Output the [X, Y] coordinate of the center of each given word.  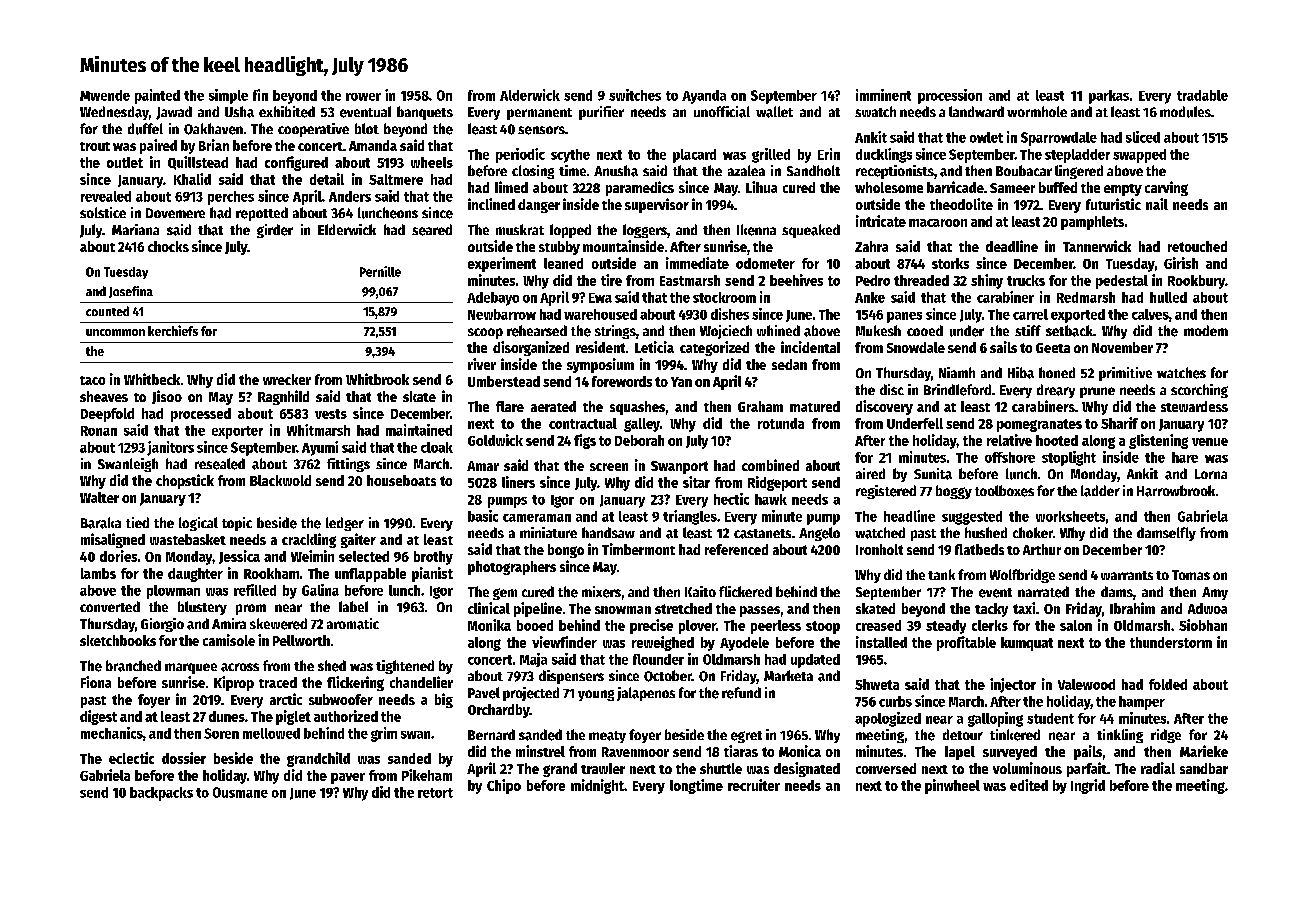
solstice [103, 212]
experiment [502, 264]
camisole [229, 640]
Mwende [105, 95]
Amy [1215, 593]
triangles [690, 517]
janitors [170, 448]
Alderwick [530, 95]
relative [1009, 440]
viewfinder [564, 642]
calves [1150, 314]
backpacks [161, 794]
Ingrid [1088, 786]
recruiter [754, 785]
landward [976, 111]
